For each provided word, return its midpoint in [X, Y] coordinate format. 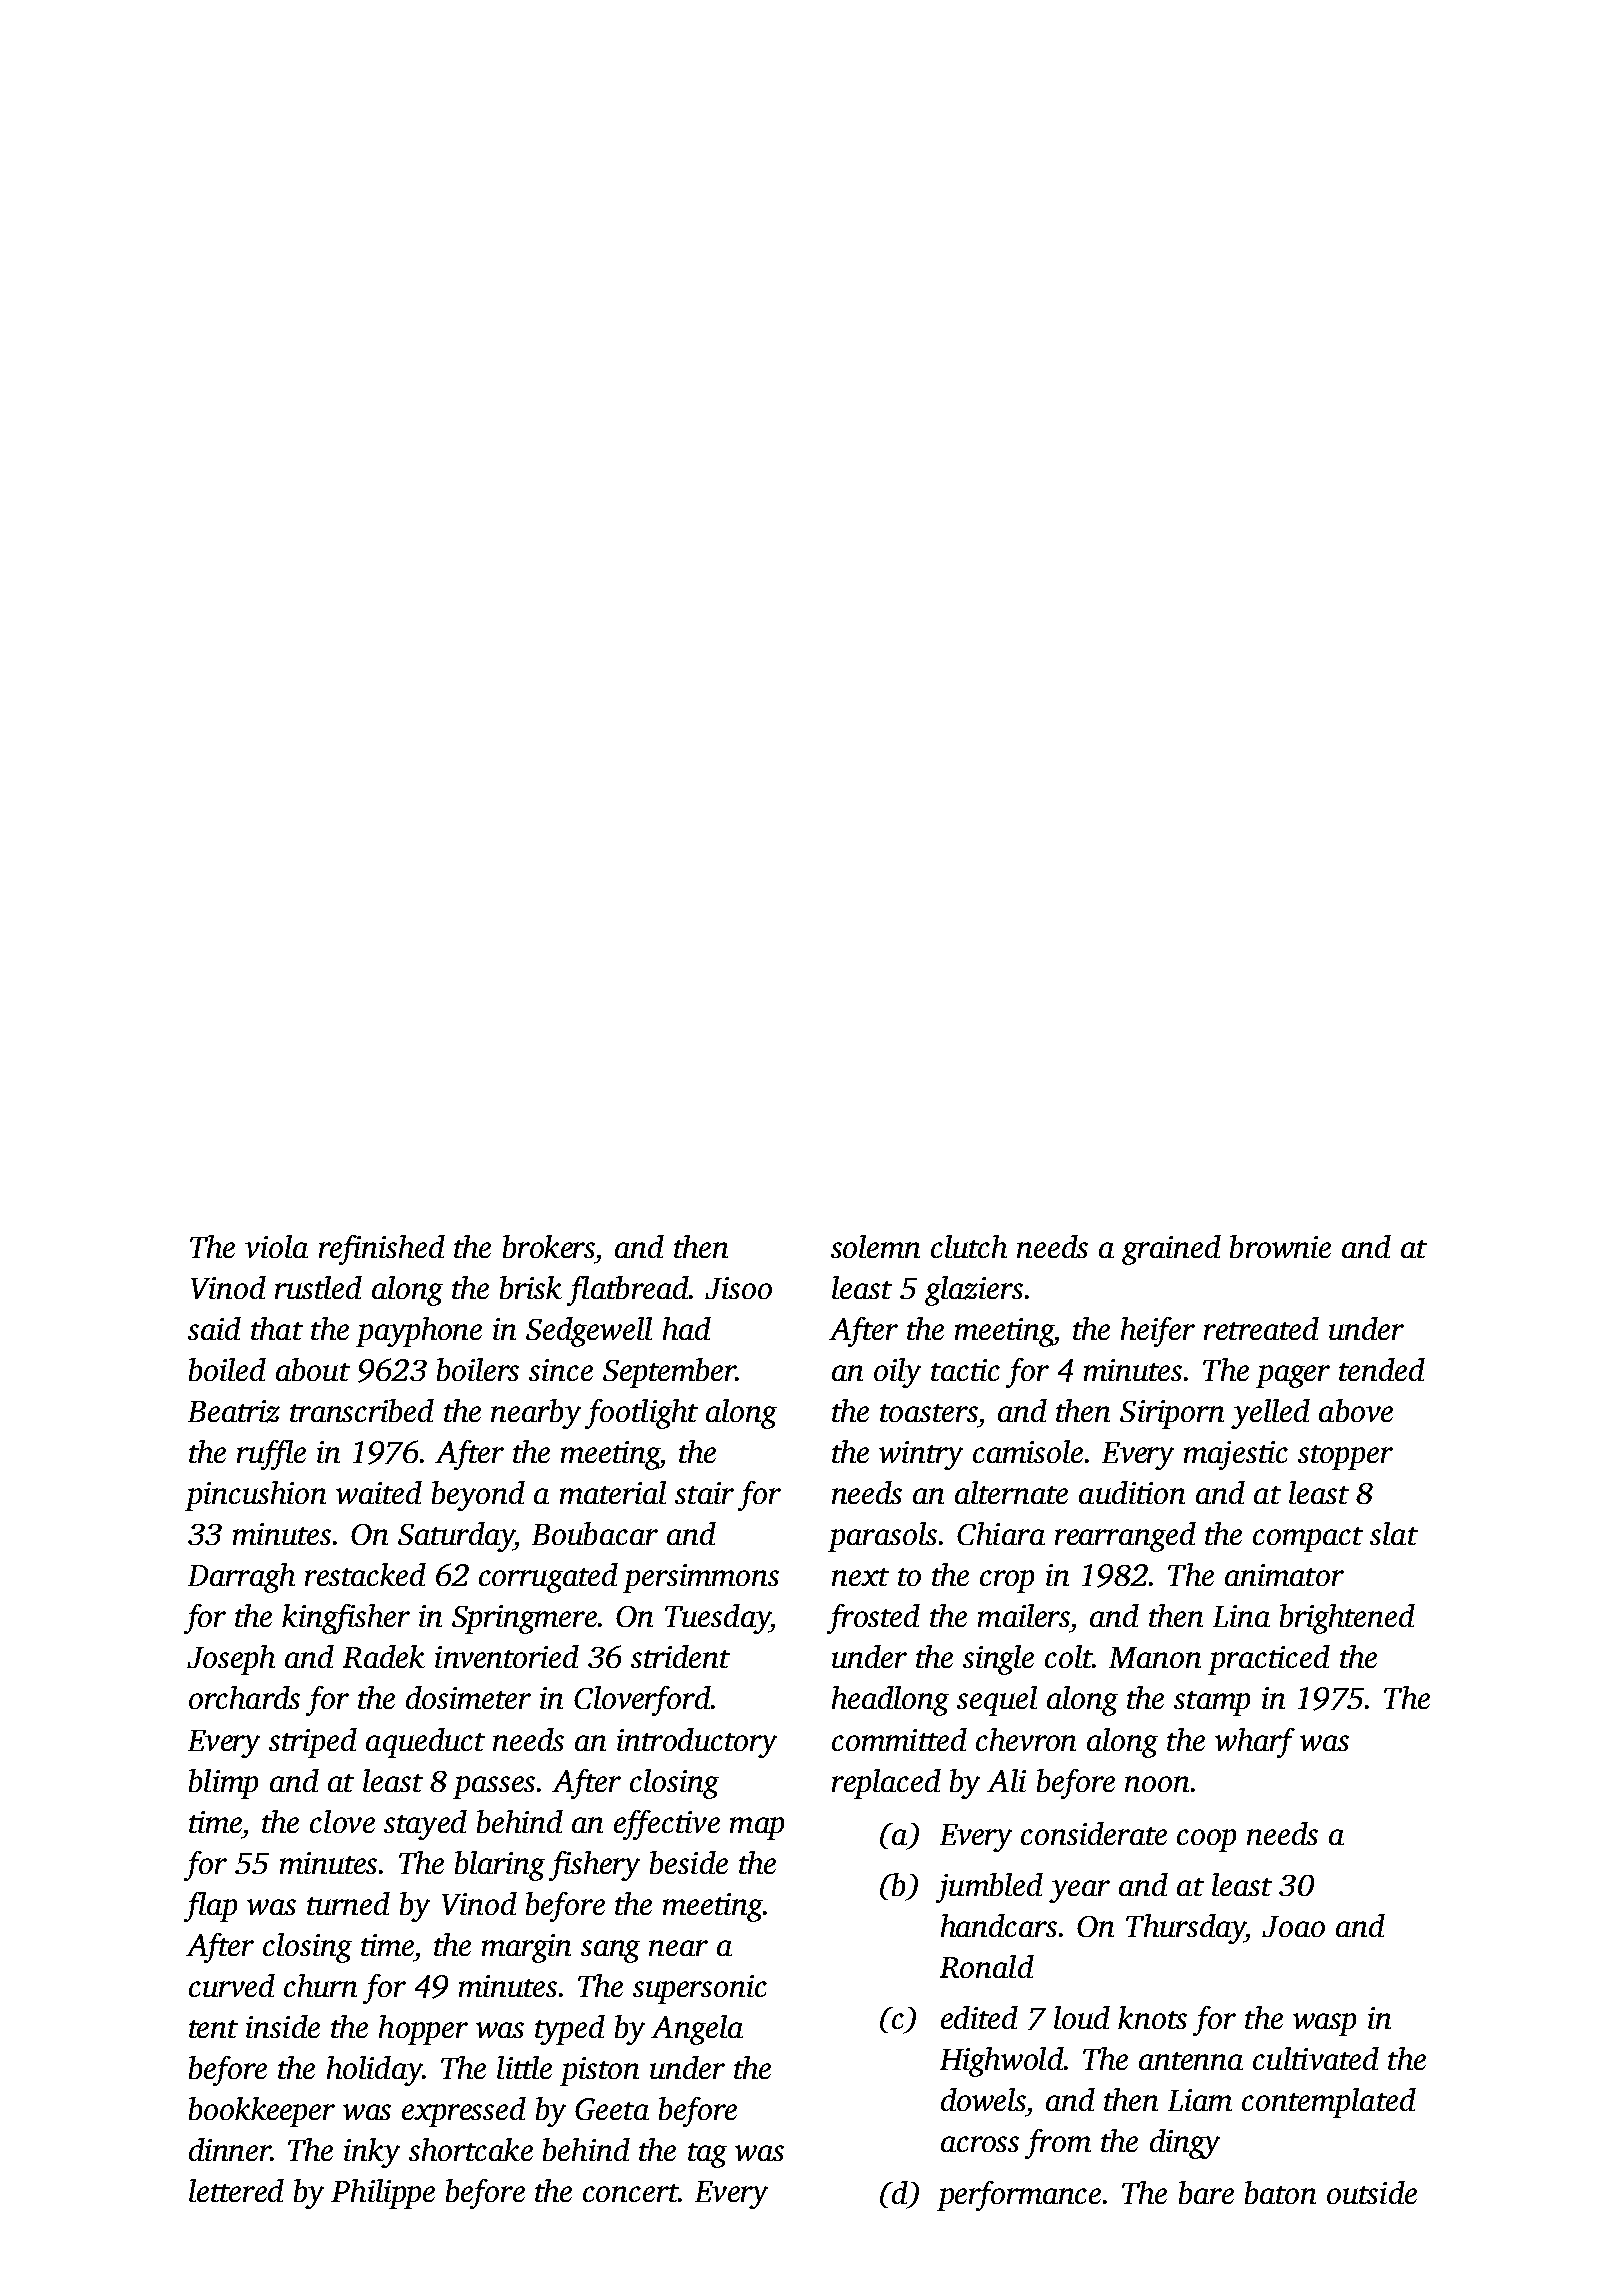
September [669, 1373]
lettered [236, 2190]
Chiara [1001, 1533]
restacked [365, 1574]
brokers [549, 1246]
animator [1284, 1575]
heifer [1158, 1332]
